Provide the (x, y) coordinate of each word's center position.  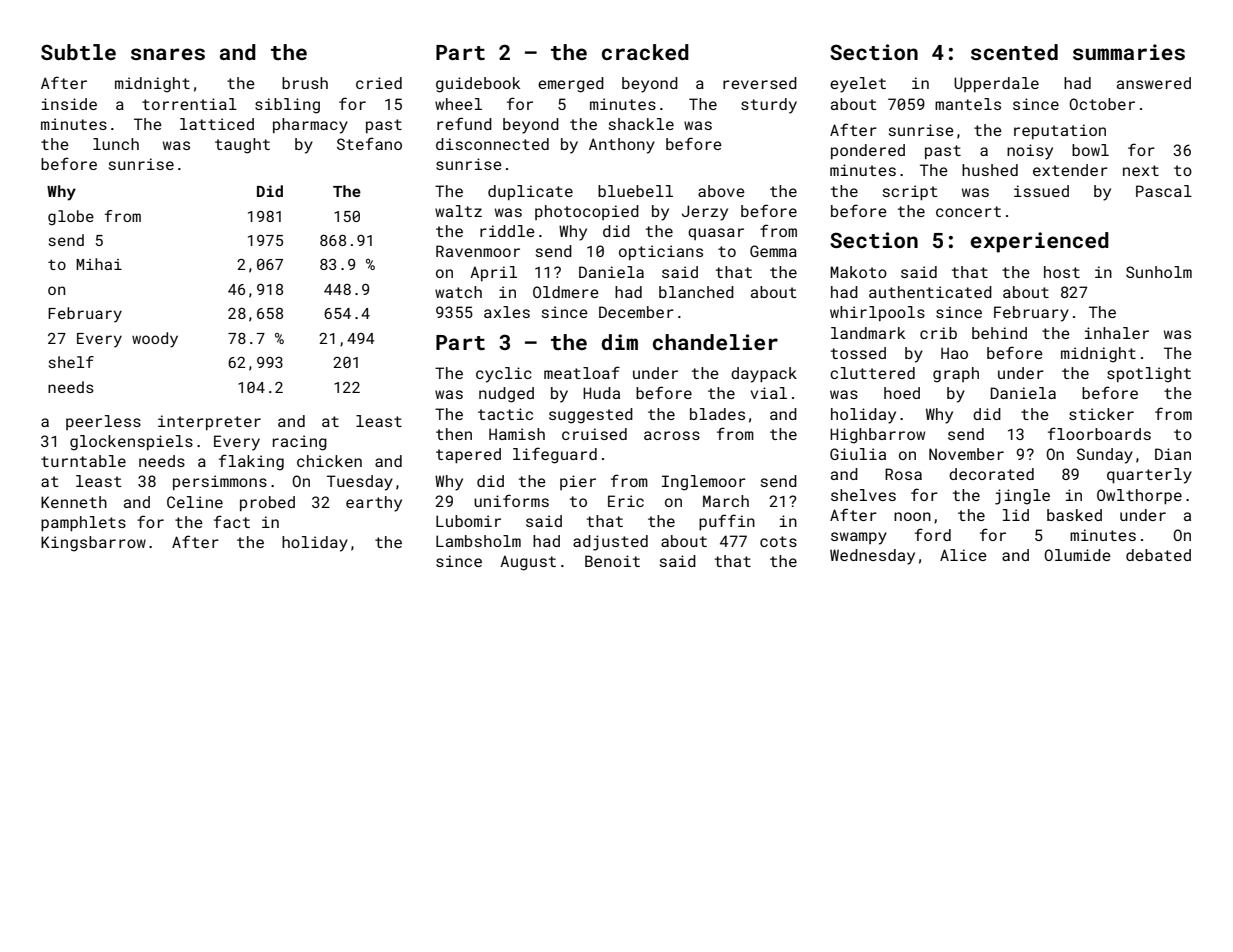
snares (168, 54)
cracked (645, 52)
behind (999, 333)
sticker (1101, 414)
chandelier (715, 342)
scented (1014, 52)
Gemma (773, 251)
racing (300, 443)
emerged (571, 85)
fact (232, 521)
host (1062, 272)
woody (155, 340)
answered (1154, 83)
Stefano (369, 143)
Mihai (99, 264)
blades (717, 414)
